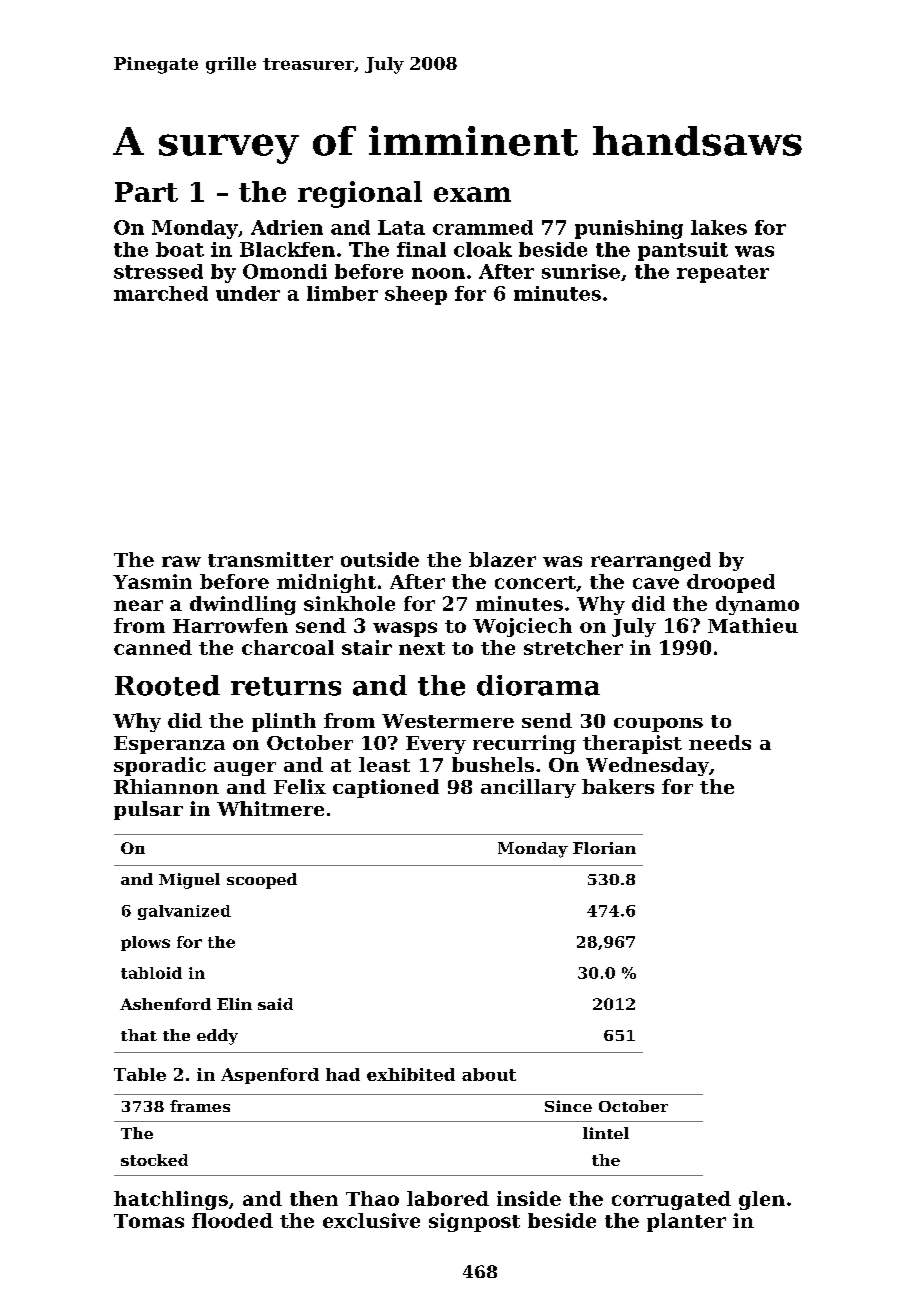 The width and height of the document is (924, 1314). I want to click on needs, so click(720, 742).
